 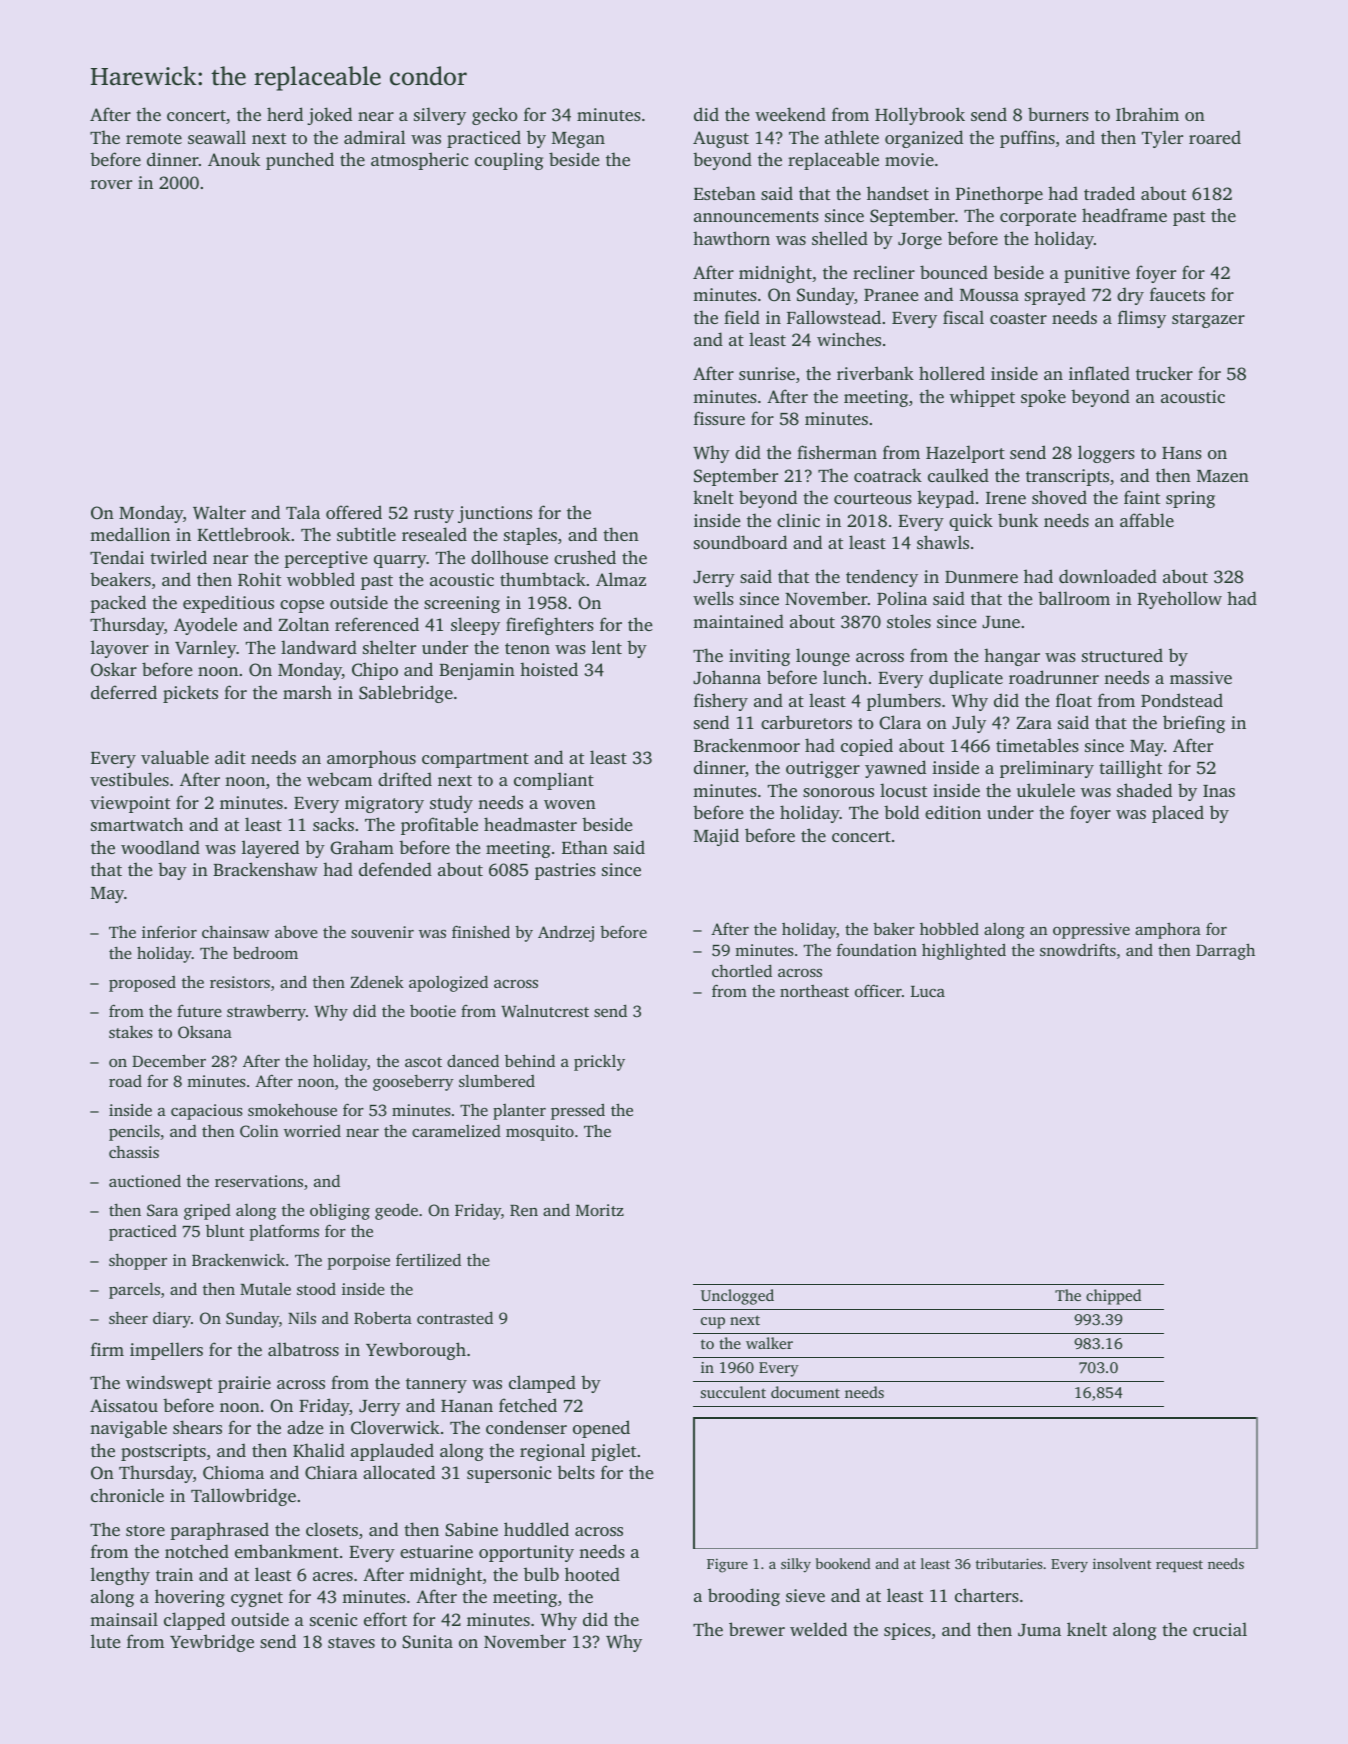 What do you see at coordinates (124, 1405) in the screenshot?
I see `Aissatou` at bounding box center [124, 1405].
